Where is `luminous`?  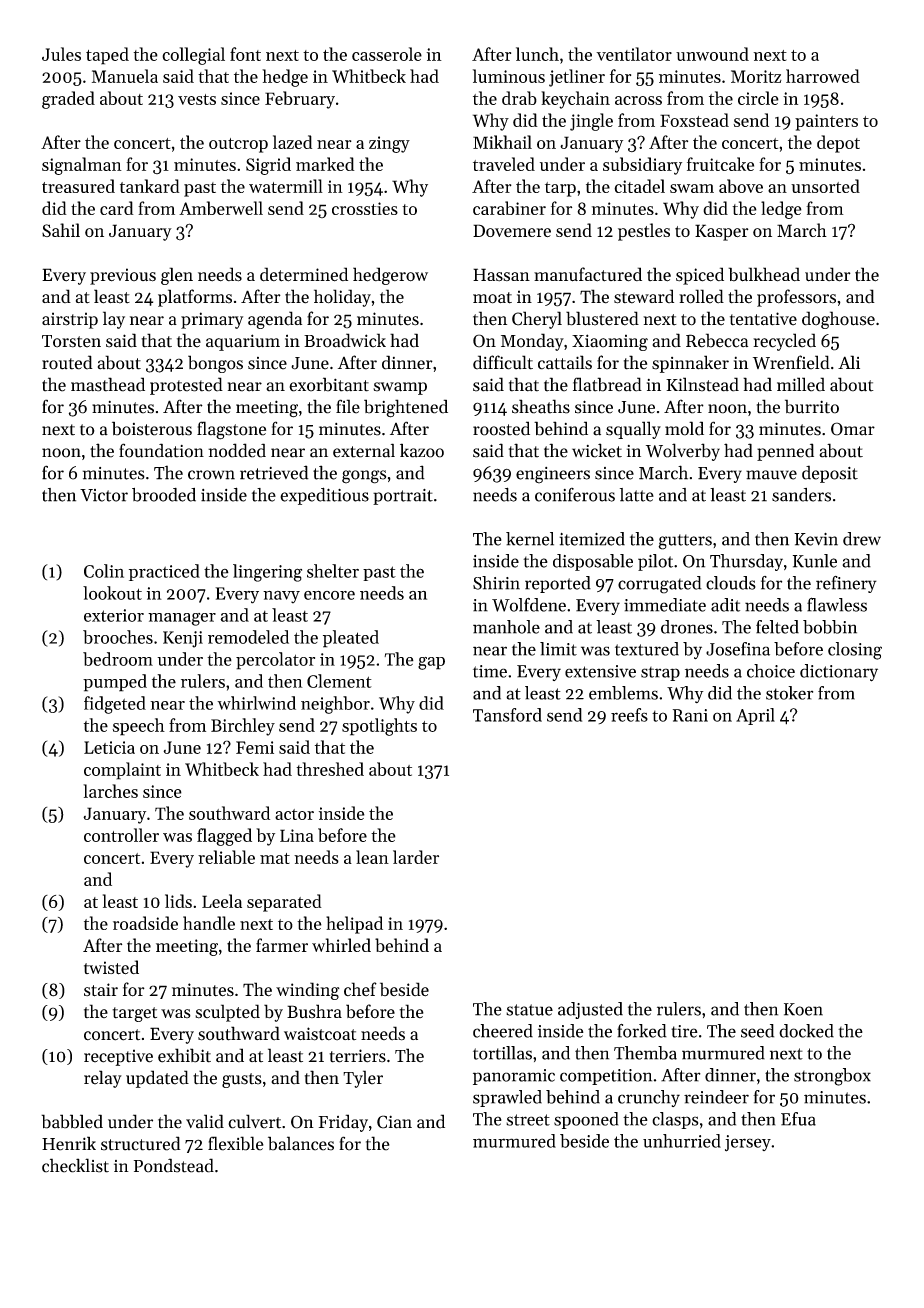
luminous is located at coordinates (509, 76).
